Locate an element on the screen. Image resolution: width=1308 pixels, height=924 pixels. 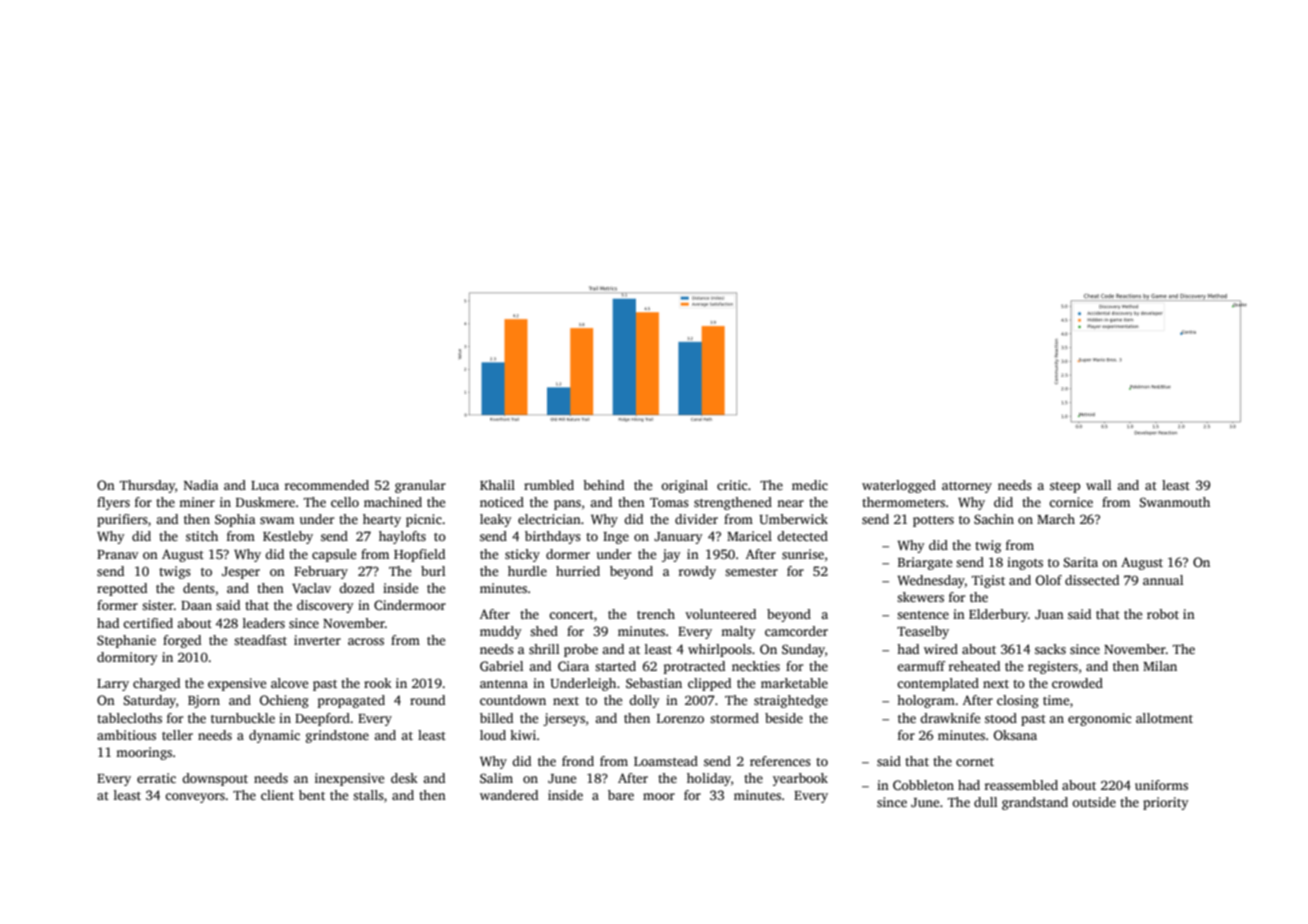
sacks is located at coordinates (1050, 649).
